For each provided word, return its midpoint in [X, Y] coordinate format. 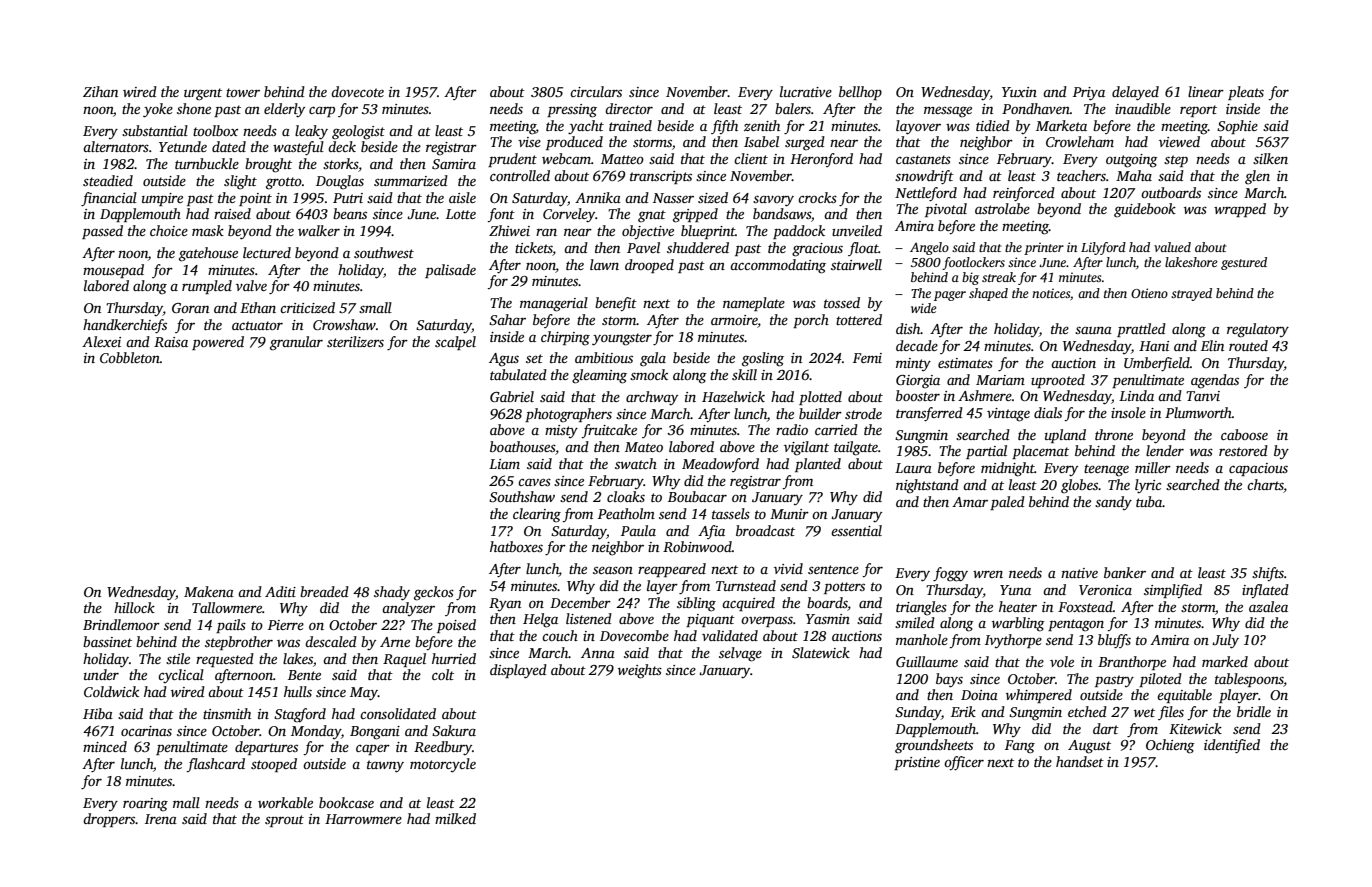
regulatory [1258, 330]
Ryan [505, 604]
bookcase [346, 802]
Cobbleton [130, 357]
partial [986, 452]
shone [194, 108]
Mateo [644, 447]
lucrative [806, 91]
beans [350, 213]
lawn [604, 264]
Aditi [280, 591]
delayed [1135, 93]
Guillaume [927, 661]
